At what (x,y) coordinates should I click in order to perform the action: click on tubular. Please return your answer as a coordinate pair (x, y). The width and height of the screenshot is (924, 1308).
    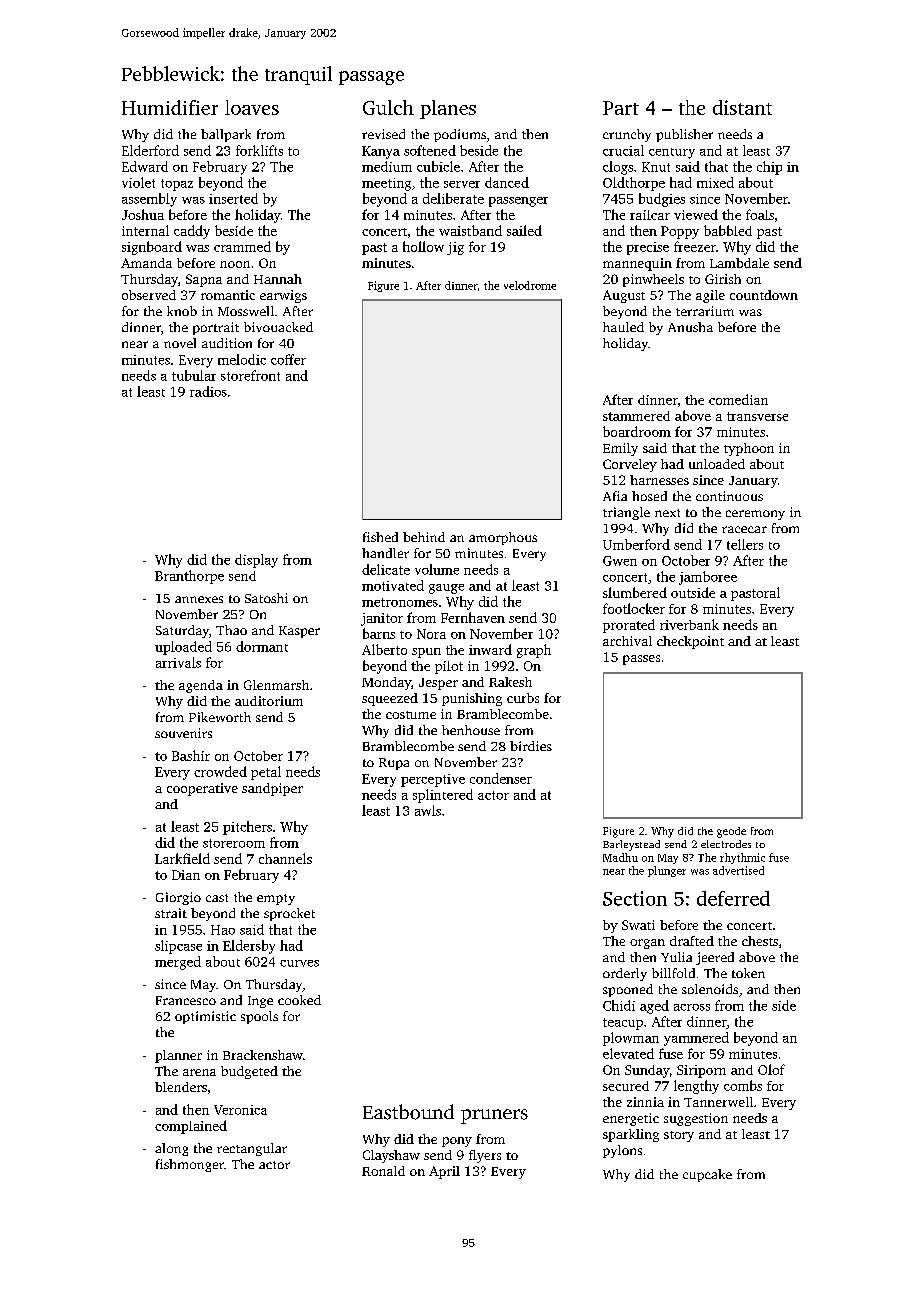
    Looking at the image, I should click on (194, 375).
